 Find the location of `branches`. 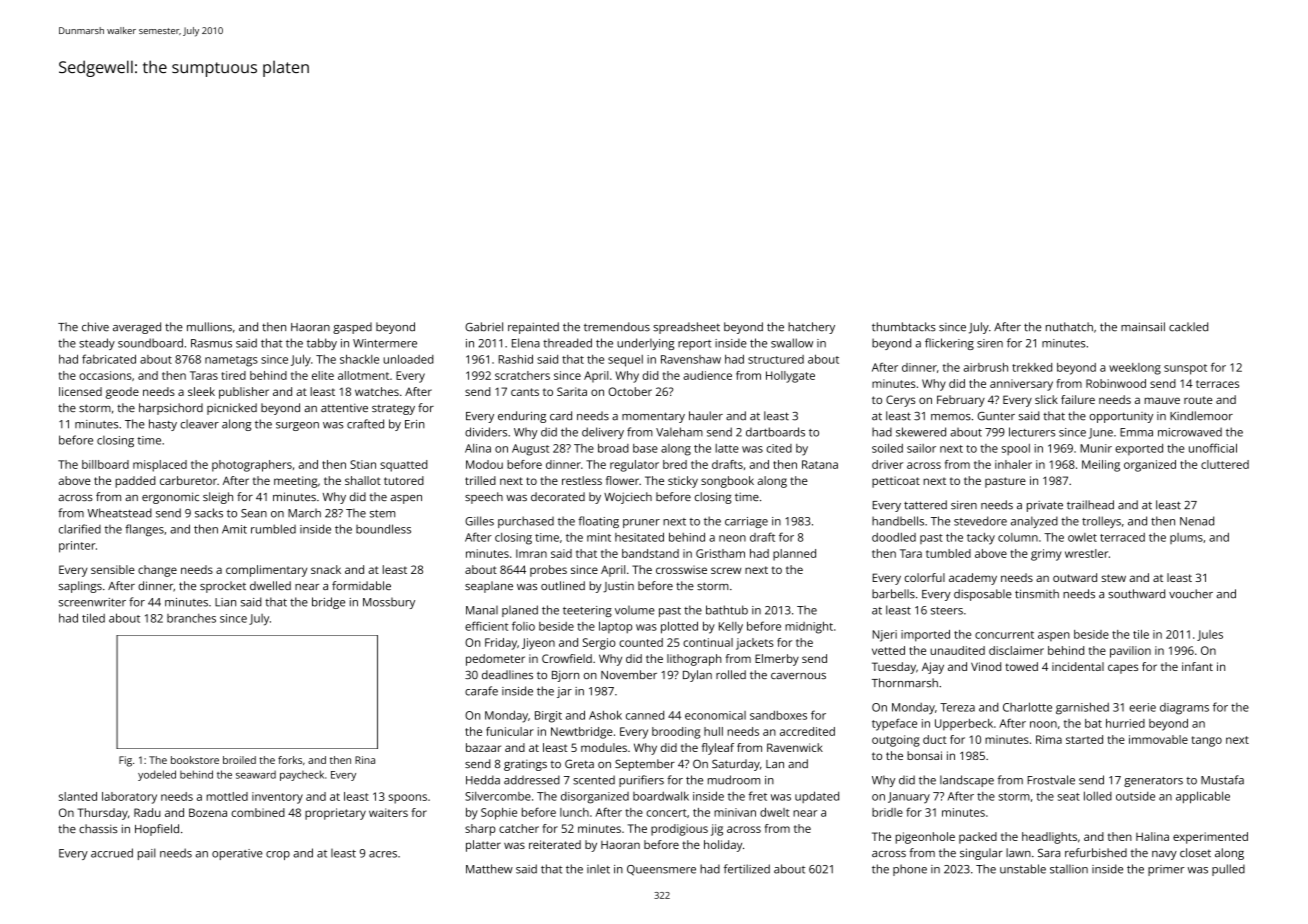

branches is located at coordinates (191, 618).
